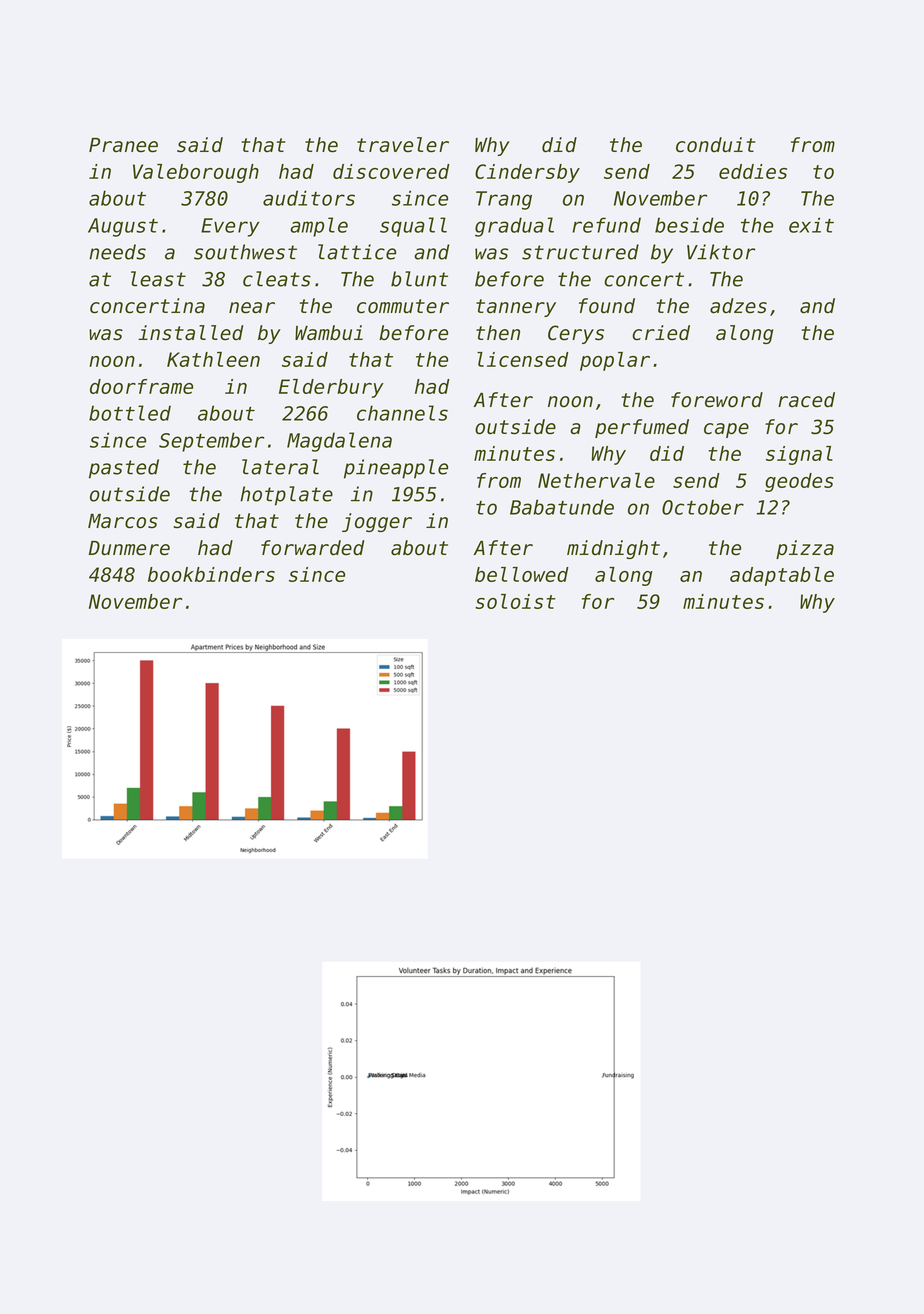  Describe the element at coordinates (516, 308) in the page. I see `tannery` at that location.
